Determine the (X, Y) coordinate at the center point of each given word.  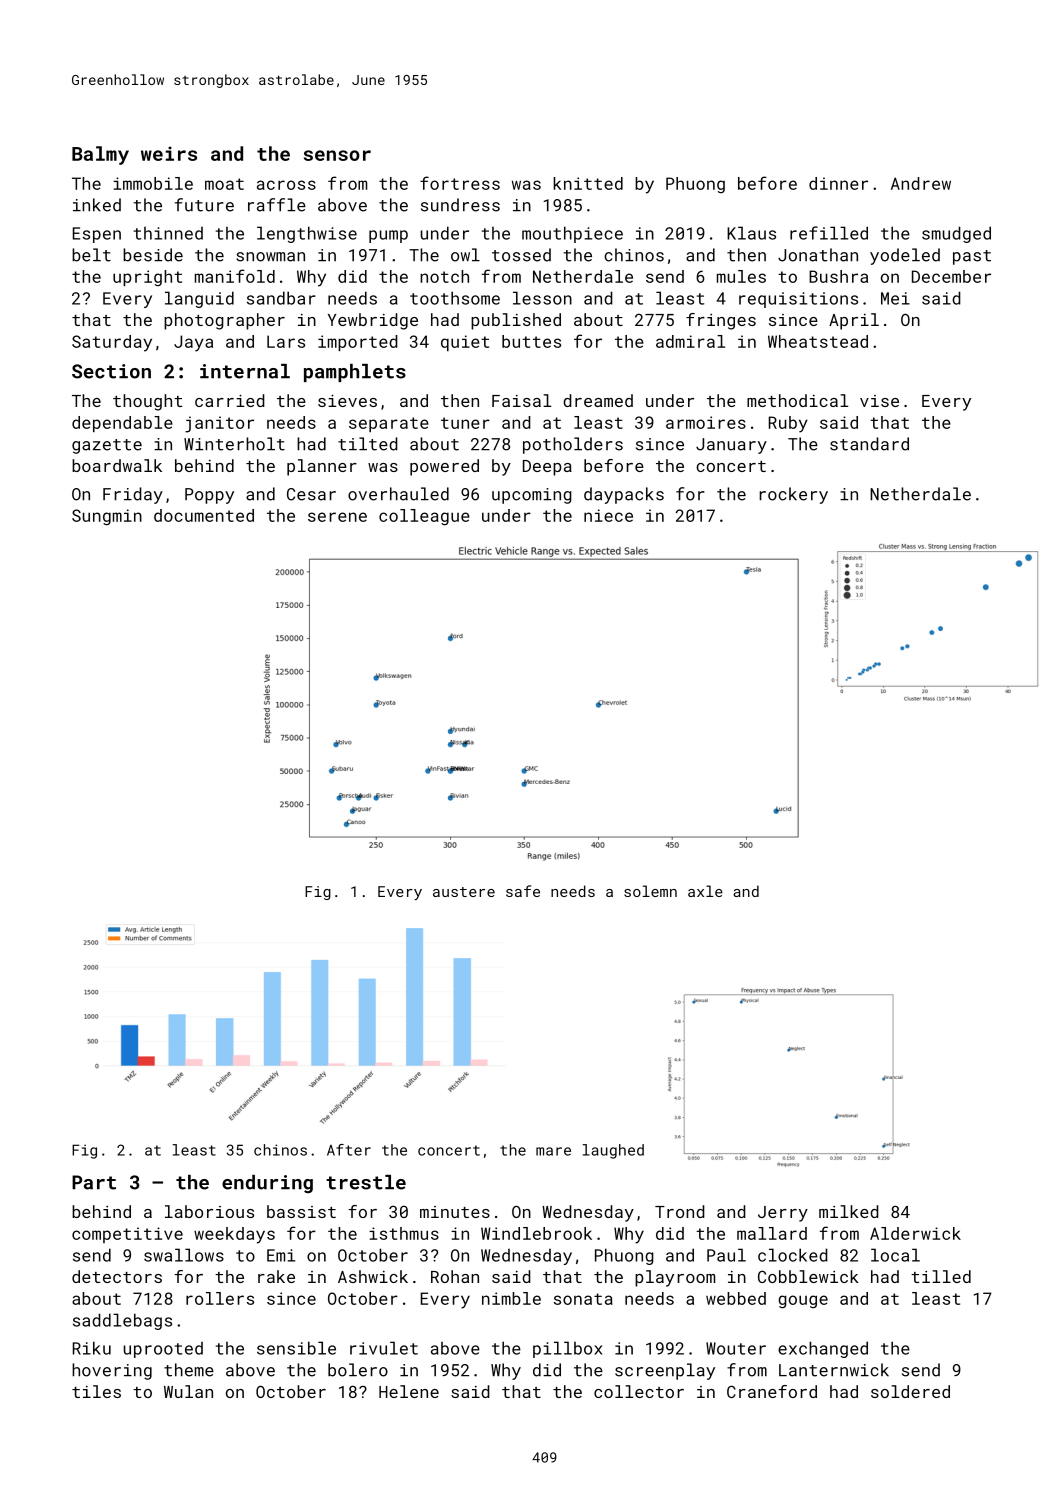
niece (608, 515)
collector (639, 1391)
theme (189, 1370)
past (972, 257)
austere (464, 892)
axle (705, 891)
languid (199, 299)
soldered (910, 1391)
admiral (690, 341)
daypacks (624, 495)
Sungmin (107, 517)
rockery (793, 495)
